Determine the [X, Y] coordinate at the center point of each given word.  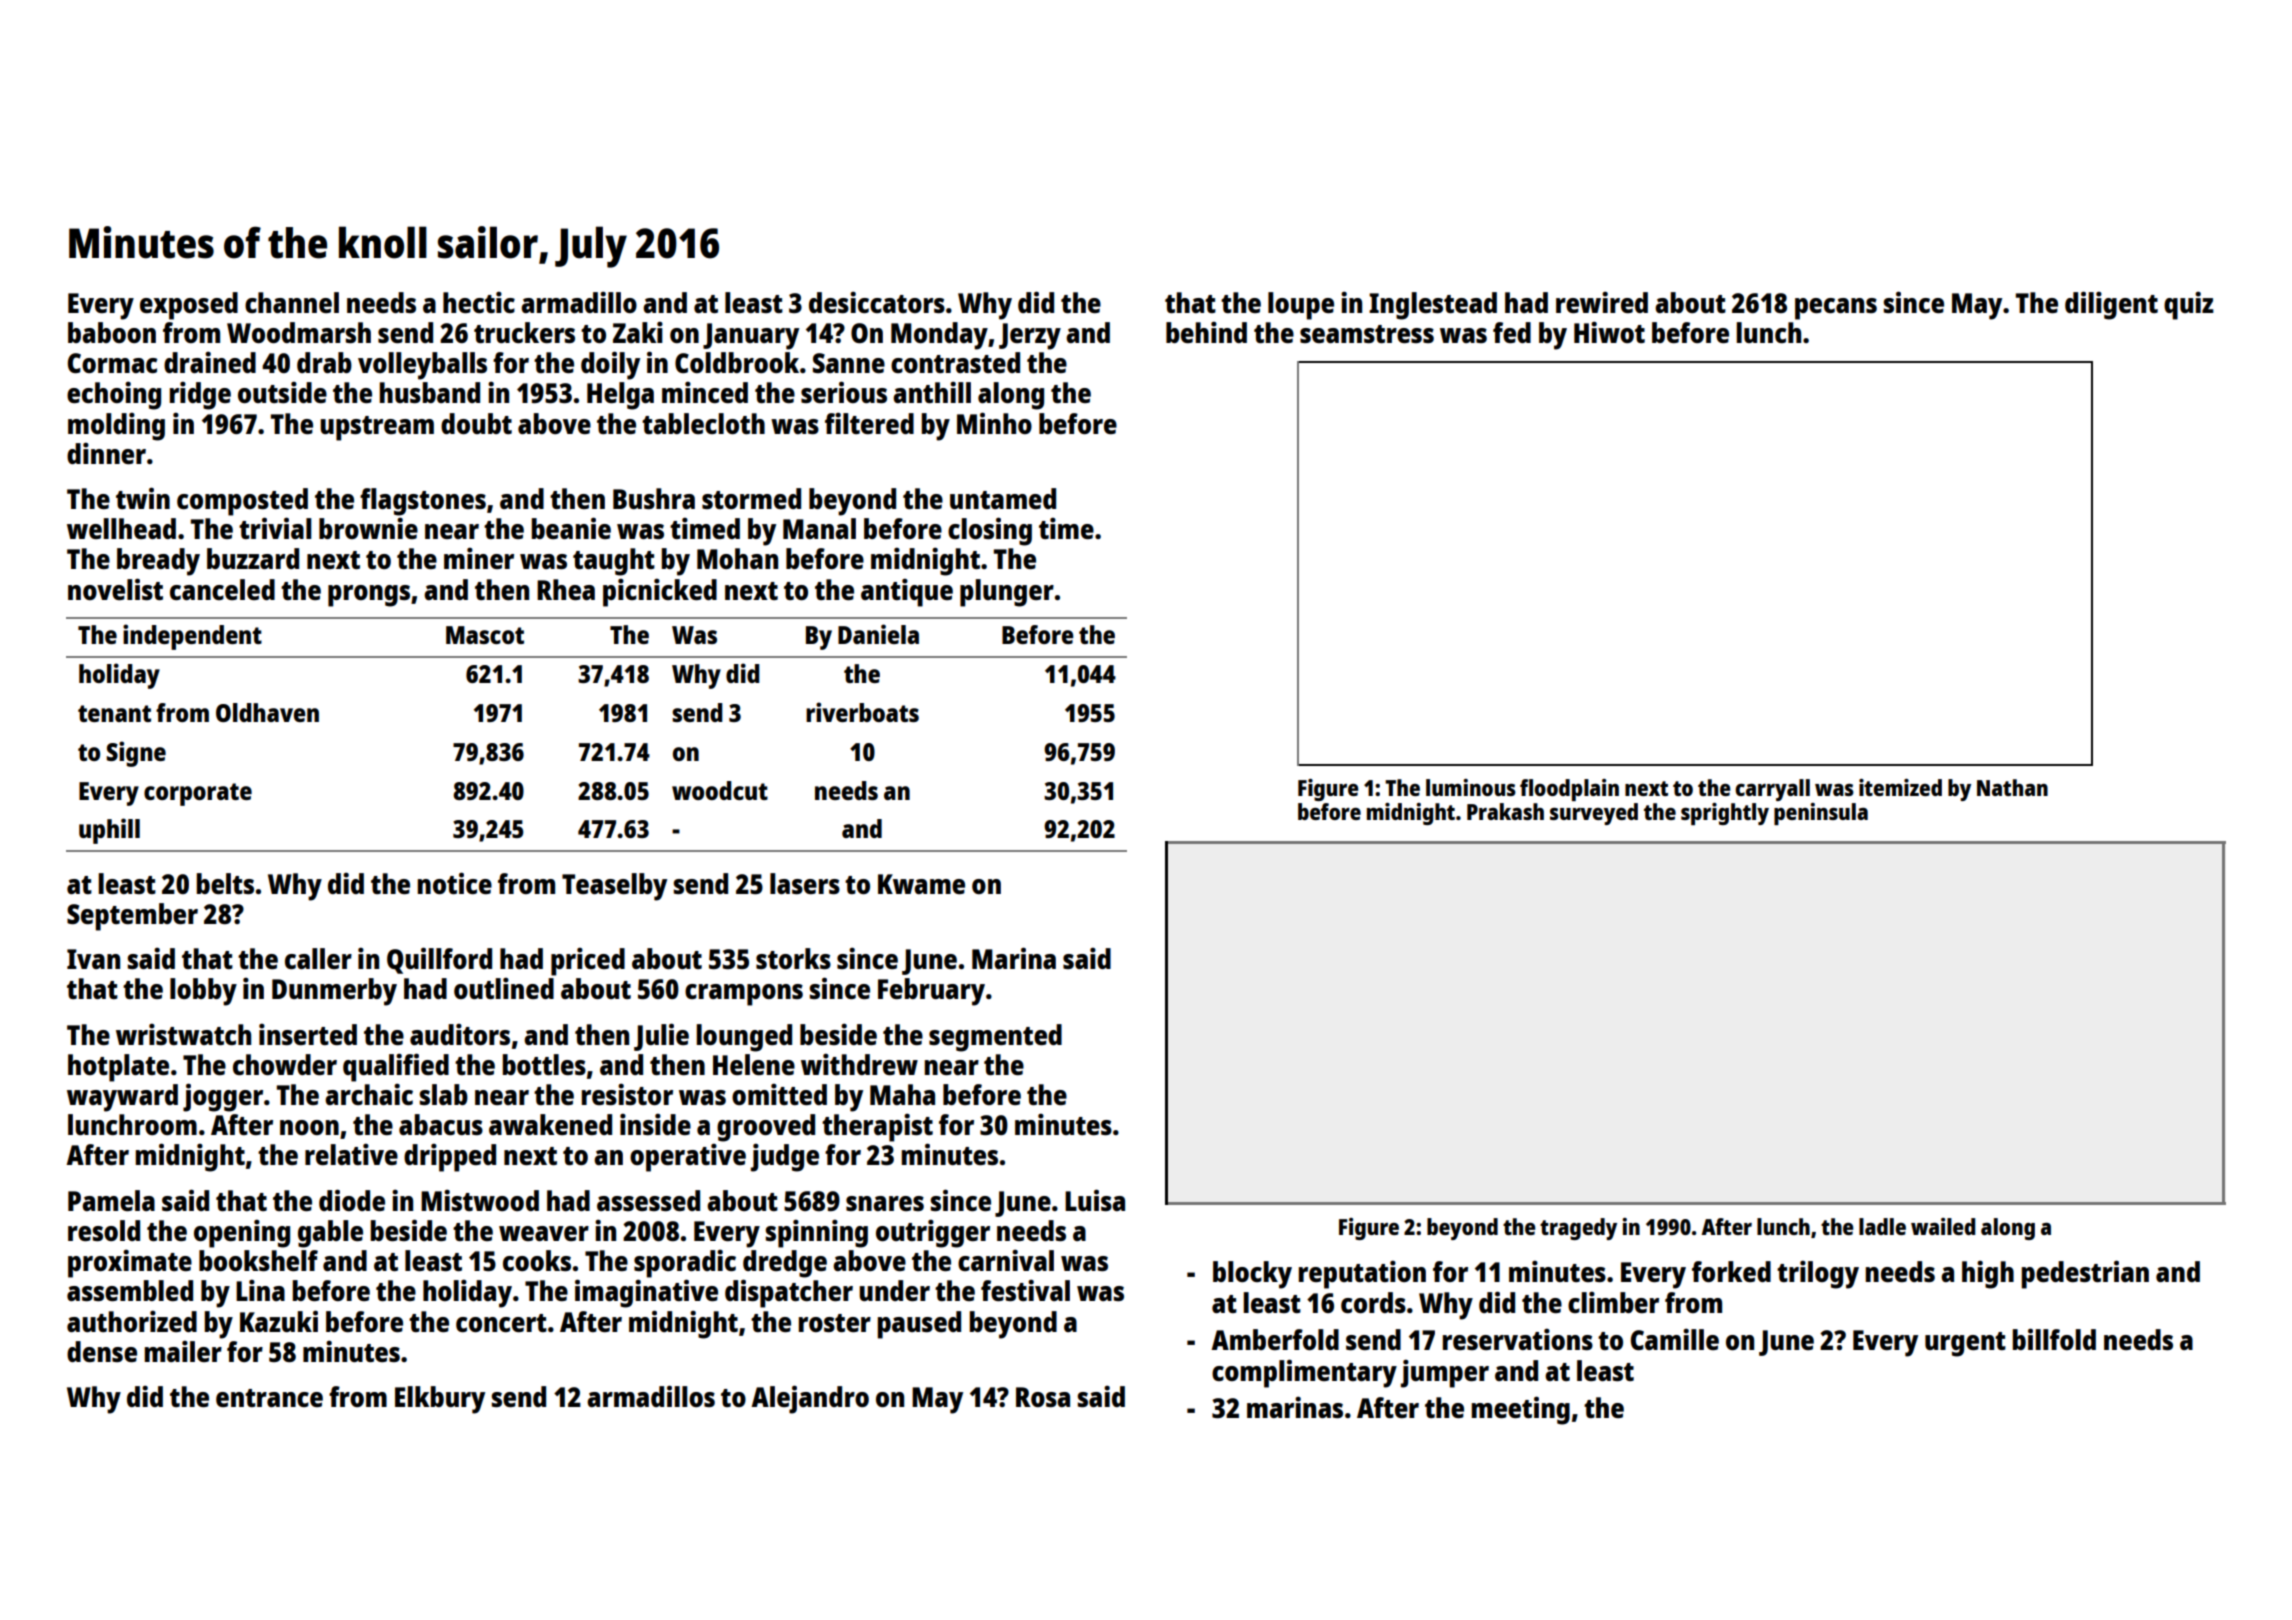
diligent [2111, 305]
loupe [1301, 306]
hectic [479, 302]
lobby [203, 992]
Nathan [2012, 787]
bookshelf [258, 1260]
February [931, 992]
